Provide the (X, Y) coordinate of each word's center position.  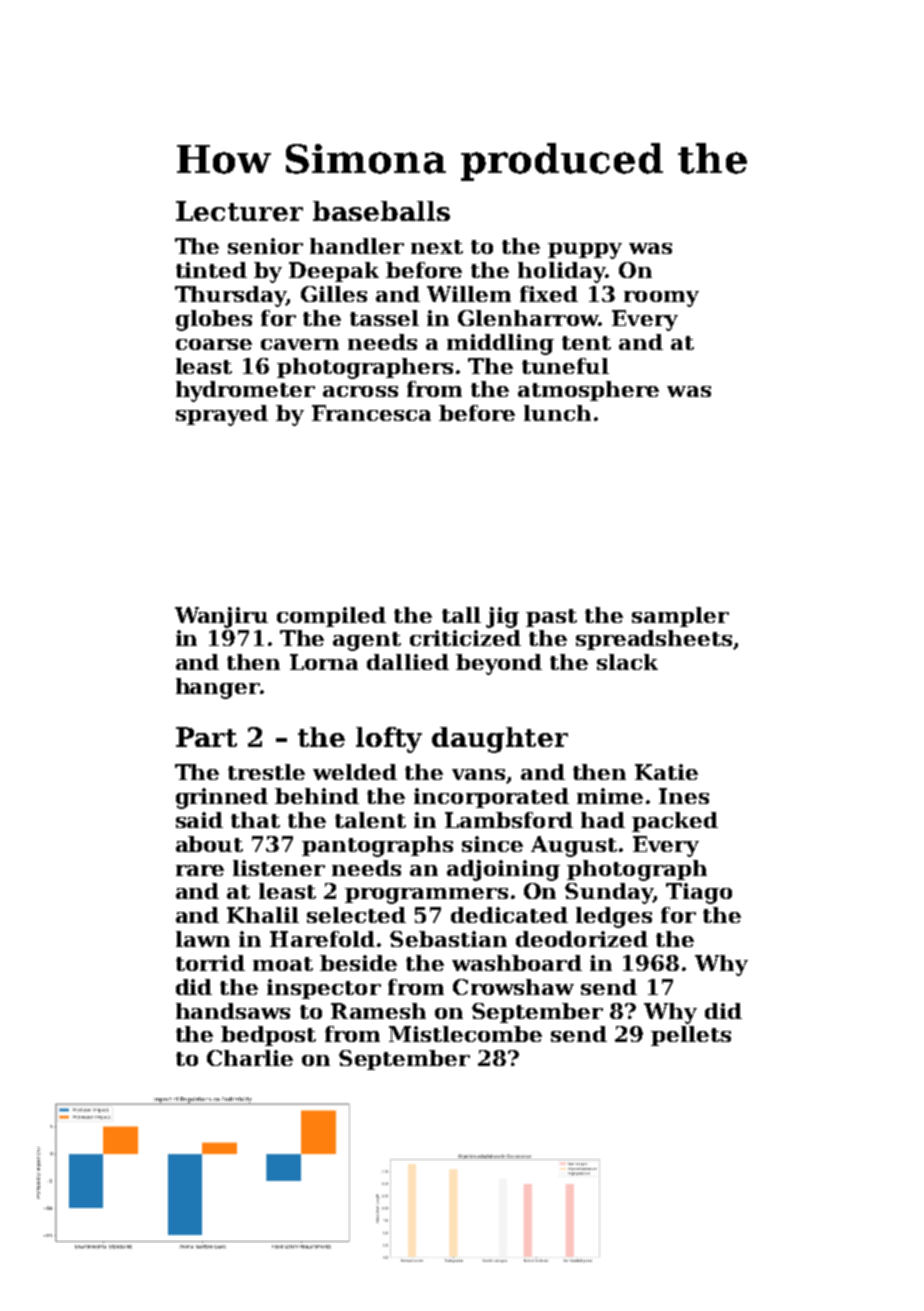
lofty (389, 740)
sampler (680, 617)
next (437, 247)
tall (461, 615)
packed (675, 822)
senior (265, 246)
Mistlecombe (465, 1034)
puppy (585, 251)
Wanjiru (221, 617)
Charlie (250, 1058)
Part (206, 737)
